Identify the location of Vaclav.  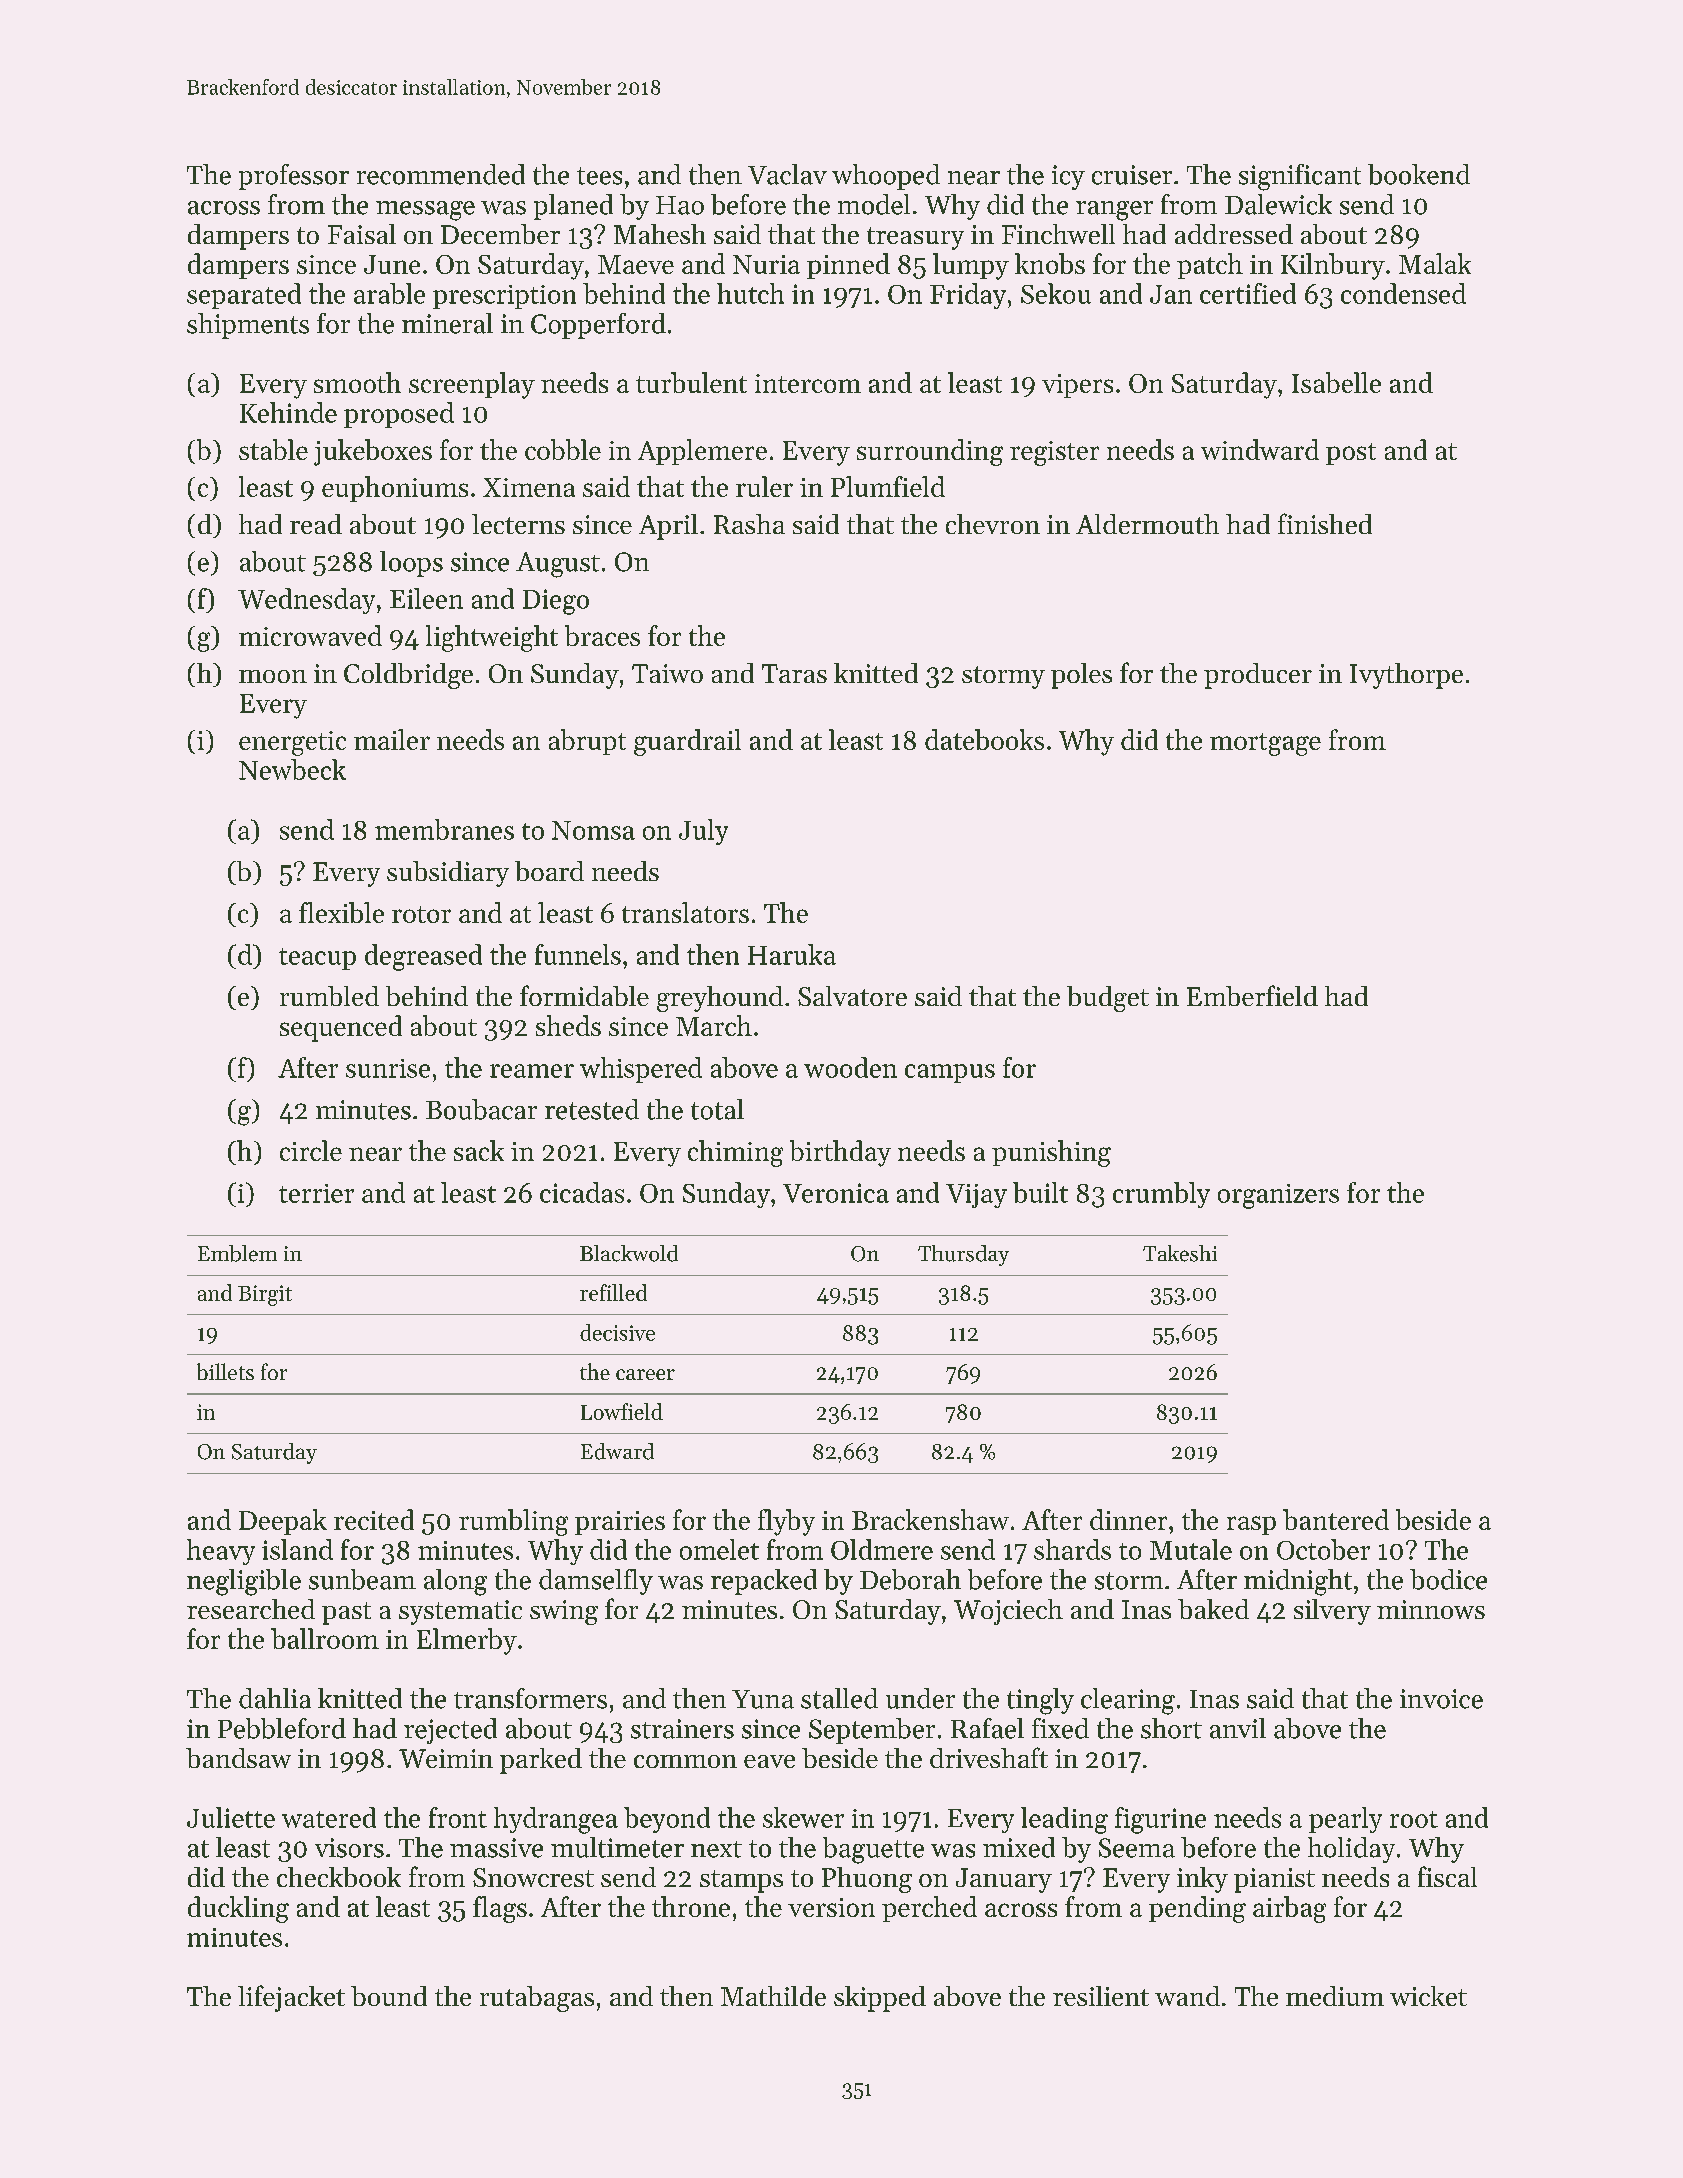
(787, 174).
